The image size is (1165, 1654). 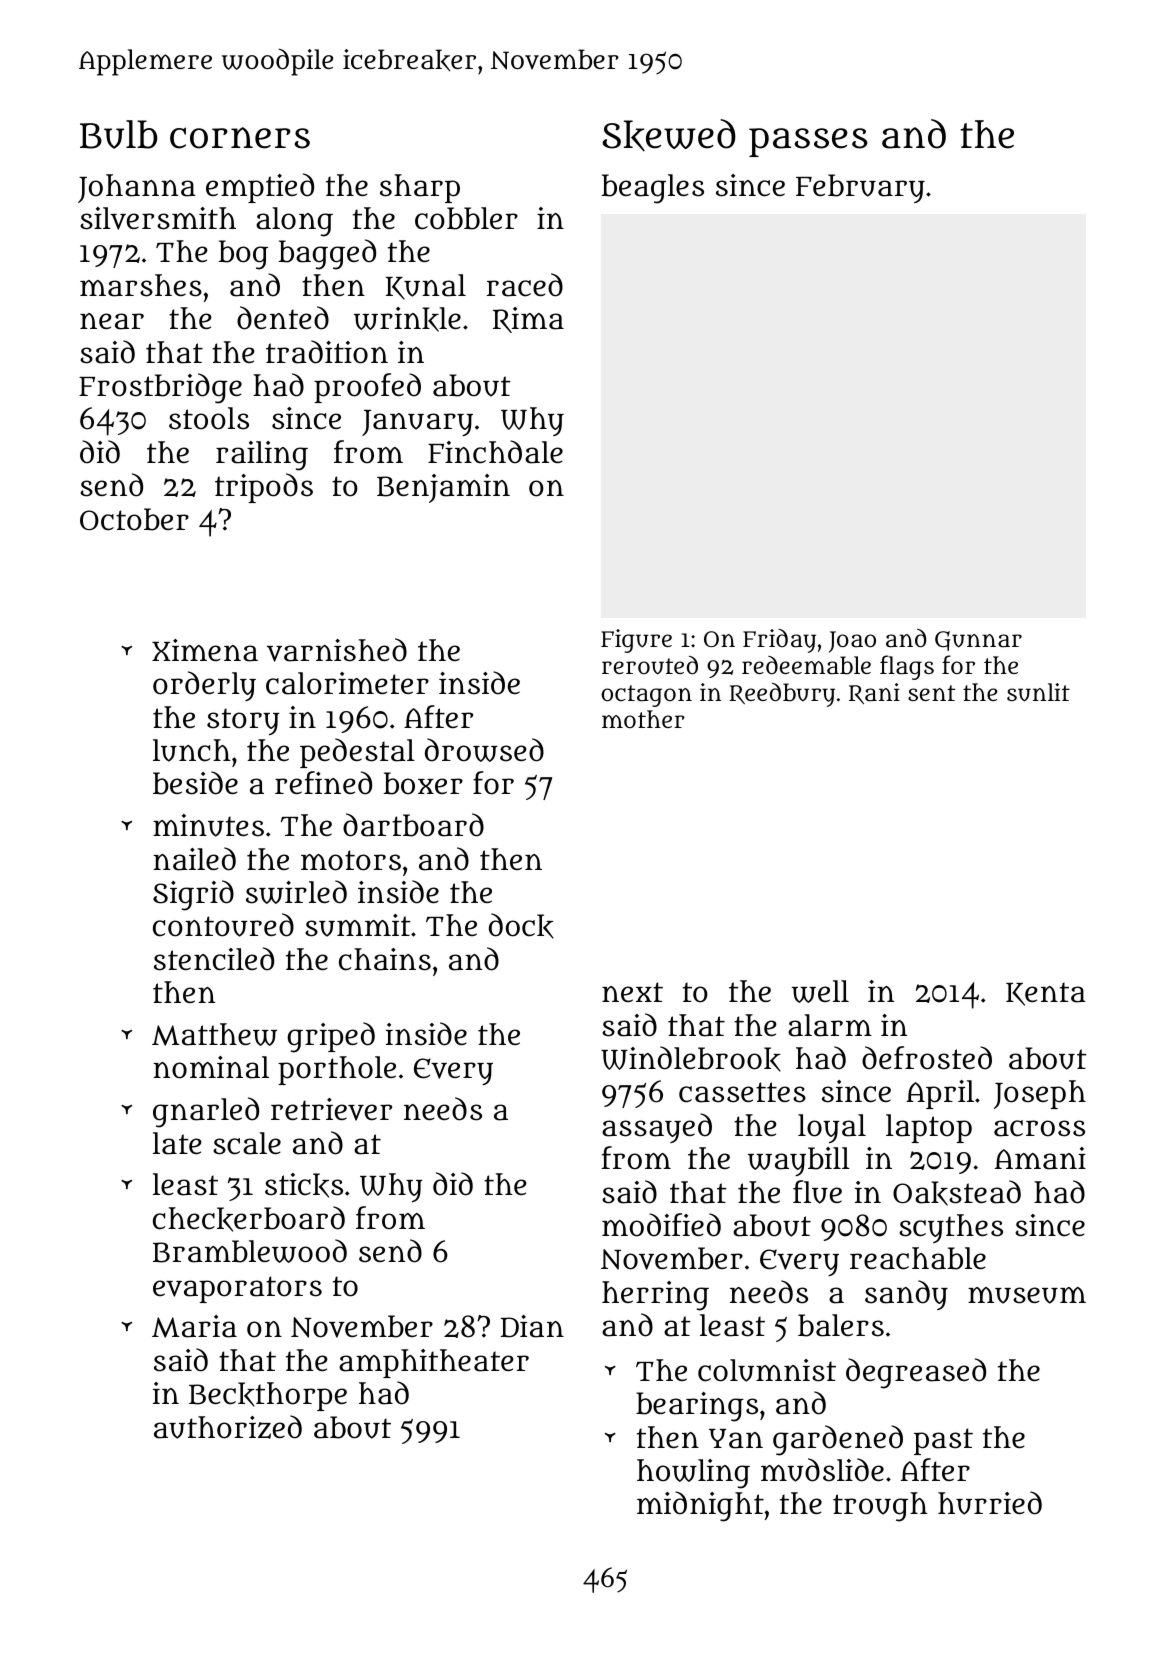 What do you see at coordinates (808, 142) in the screenshot?
I see `passes` at bounding box center [808, 142].
